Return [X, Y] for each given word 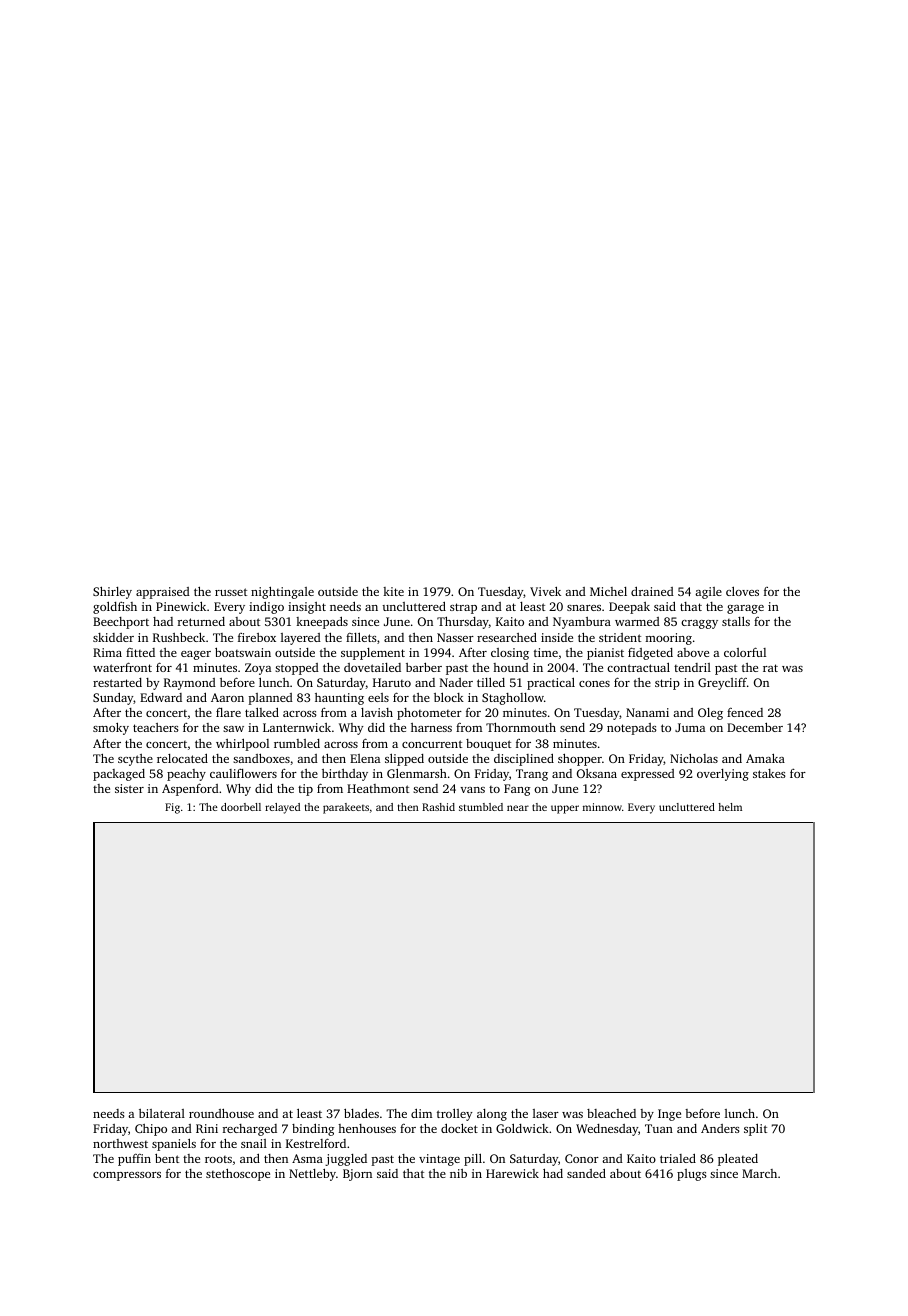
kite [393, 591]
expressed [648, 775]
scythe [135, 760]
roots [218, 1159]
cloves [742, 591]
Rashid [438, 807]
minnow [602, 807]
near [518, 808]
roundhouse [221, 1113]
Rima [107, 652]
